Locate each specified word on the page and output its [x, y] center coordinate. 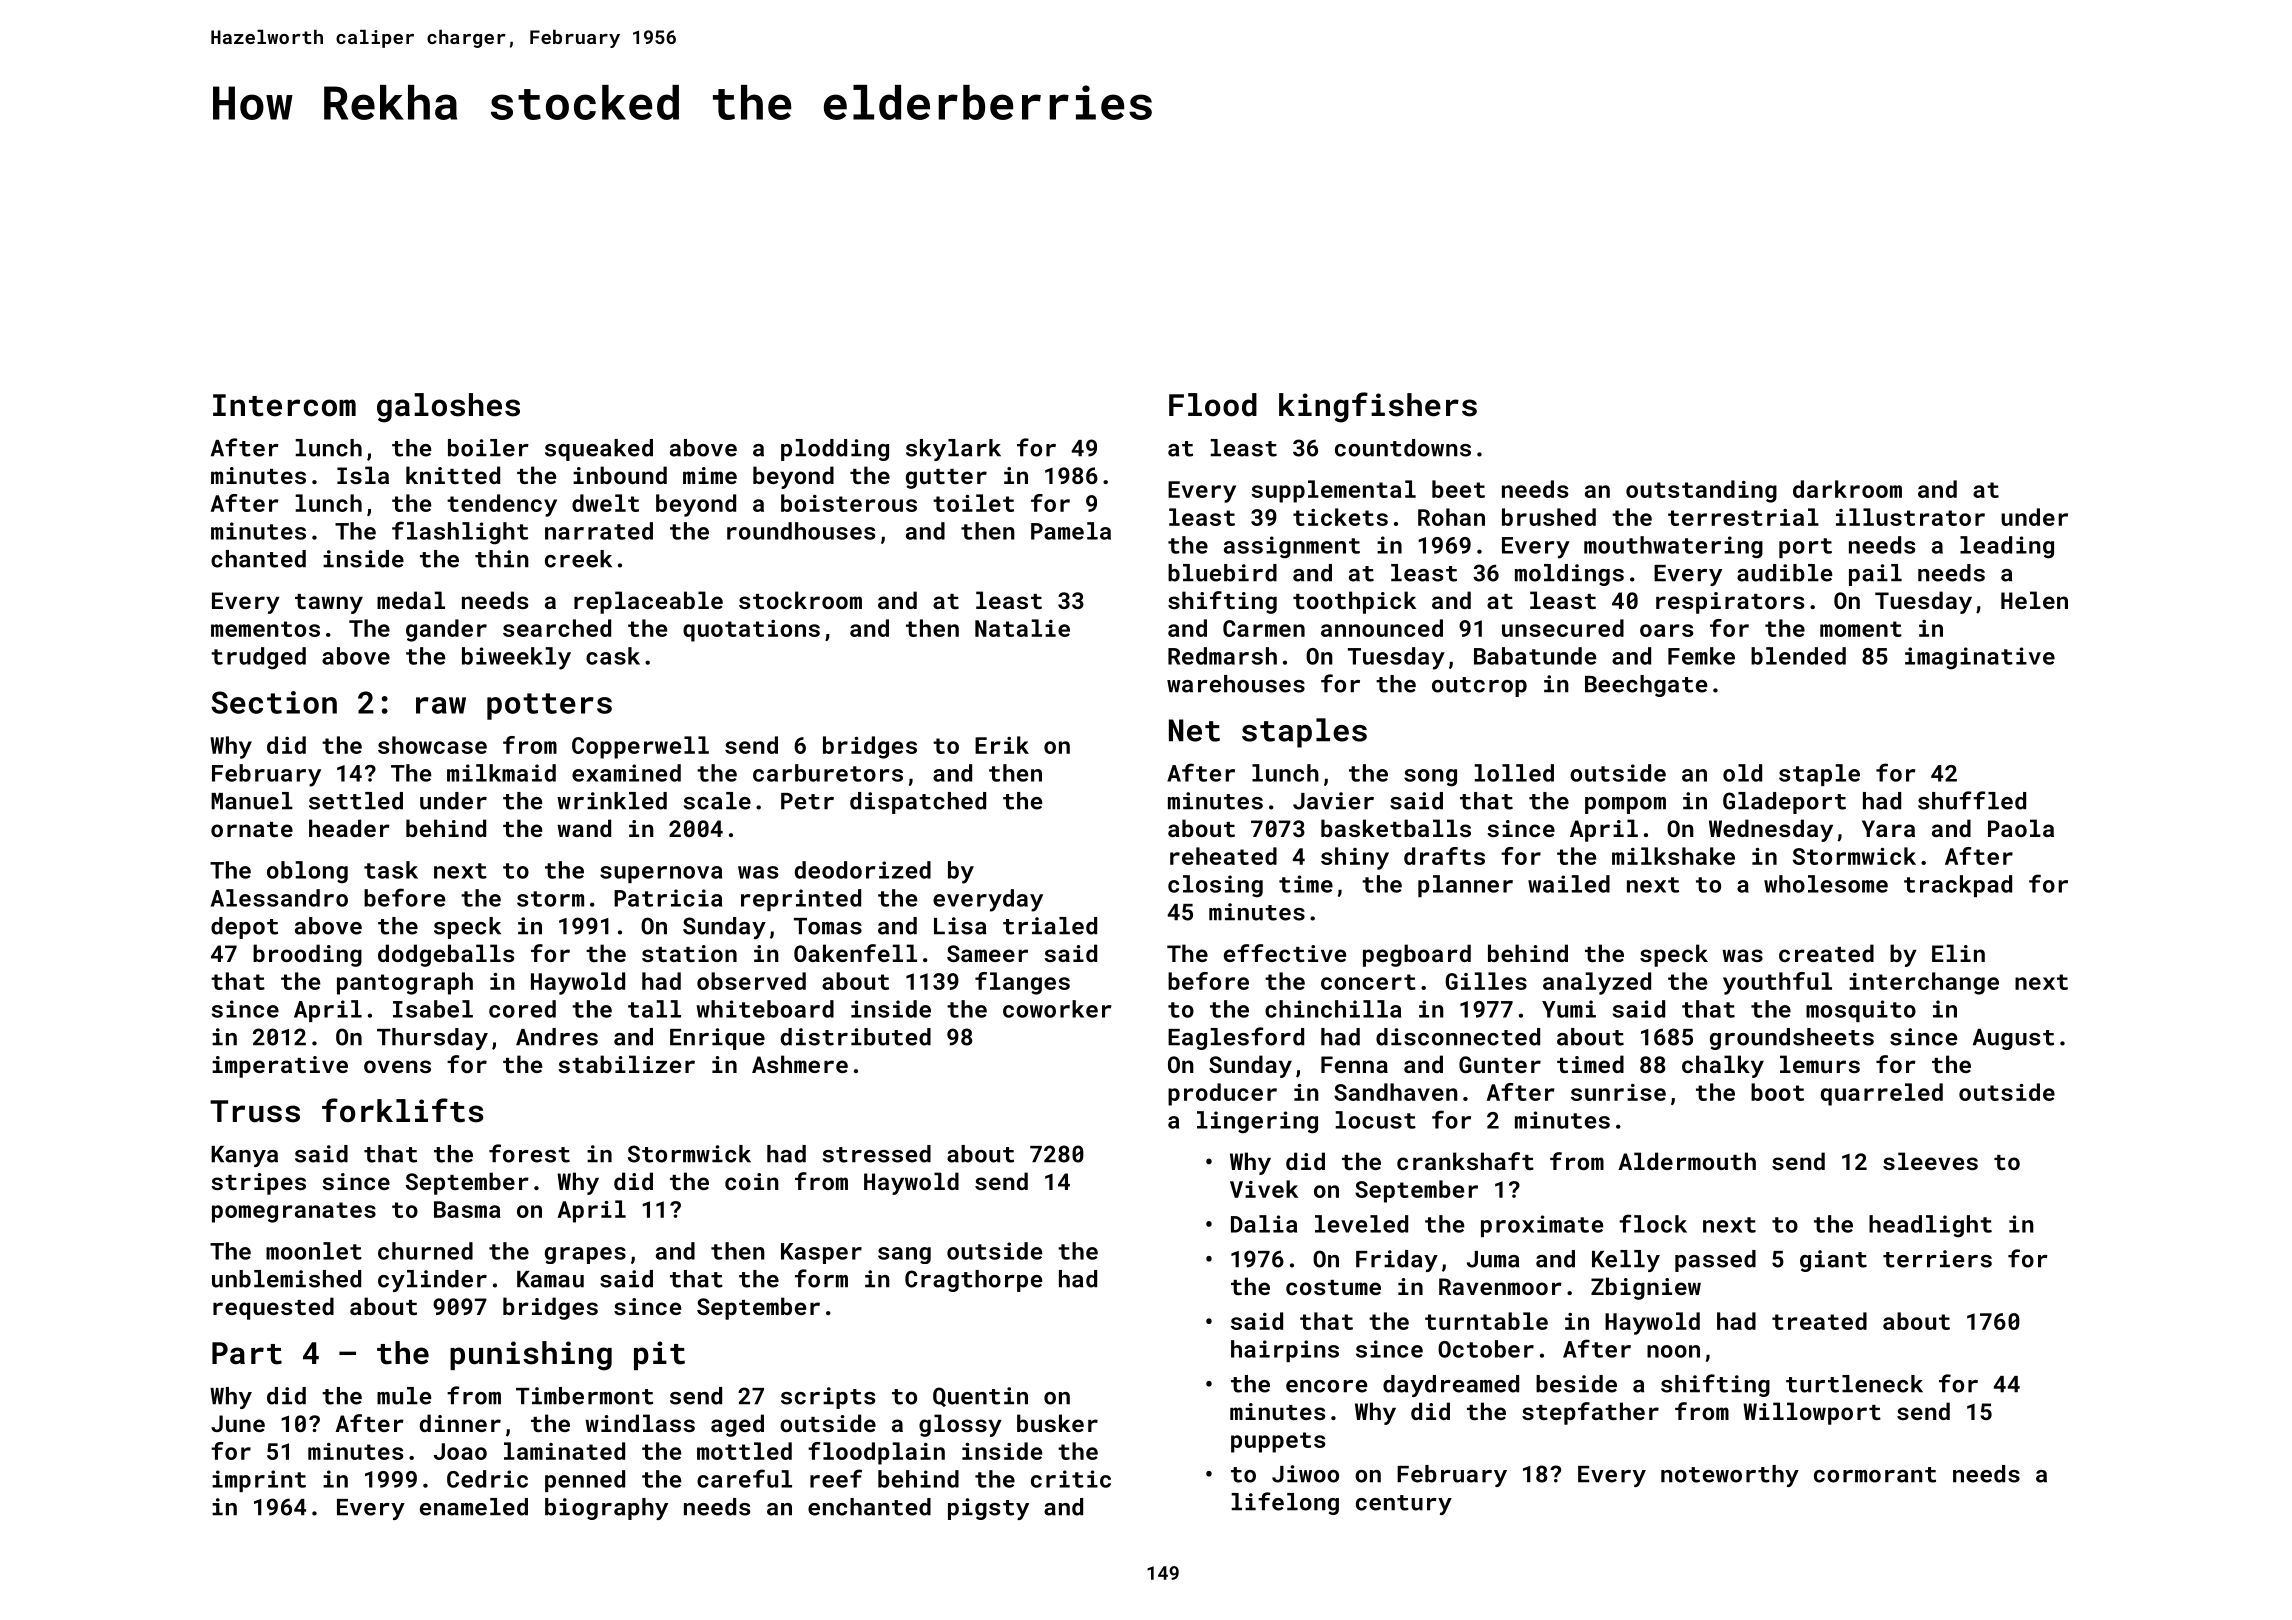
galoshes [448, 408]
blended [1798, 656]
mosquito [1861, 1011]
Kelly [1626, 1261]
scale [717, 801]
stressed [877, 1154]
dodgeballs [446, 955]
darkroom [1847, 489]
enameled [474, 1507]
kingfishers [1378, 407]
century [1404, 1505]
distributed [856, 1037]
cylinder [432, 1281]
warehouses [1236, 684]
